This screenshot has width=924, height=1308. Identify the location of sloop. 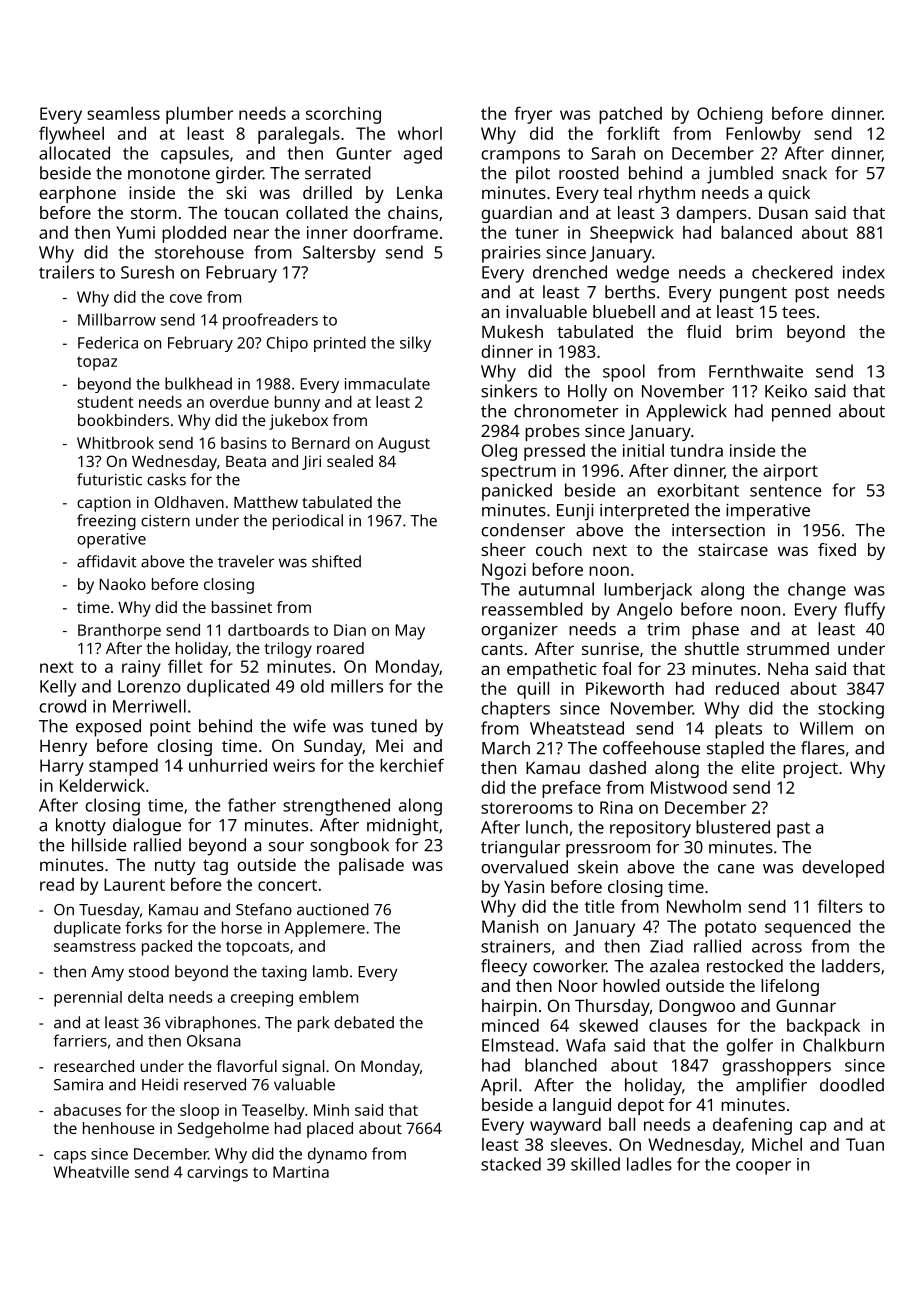
(199, 1112).
